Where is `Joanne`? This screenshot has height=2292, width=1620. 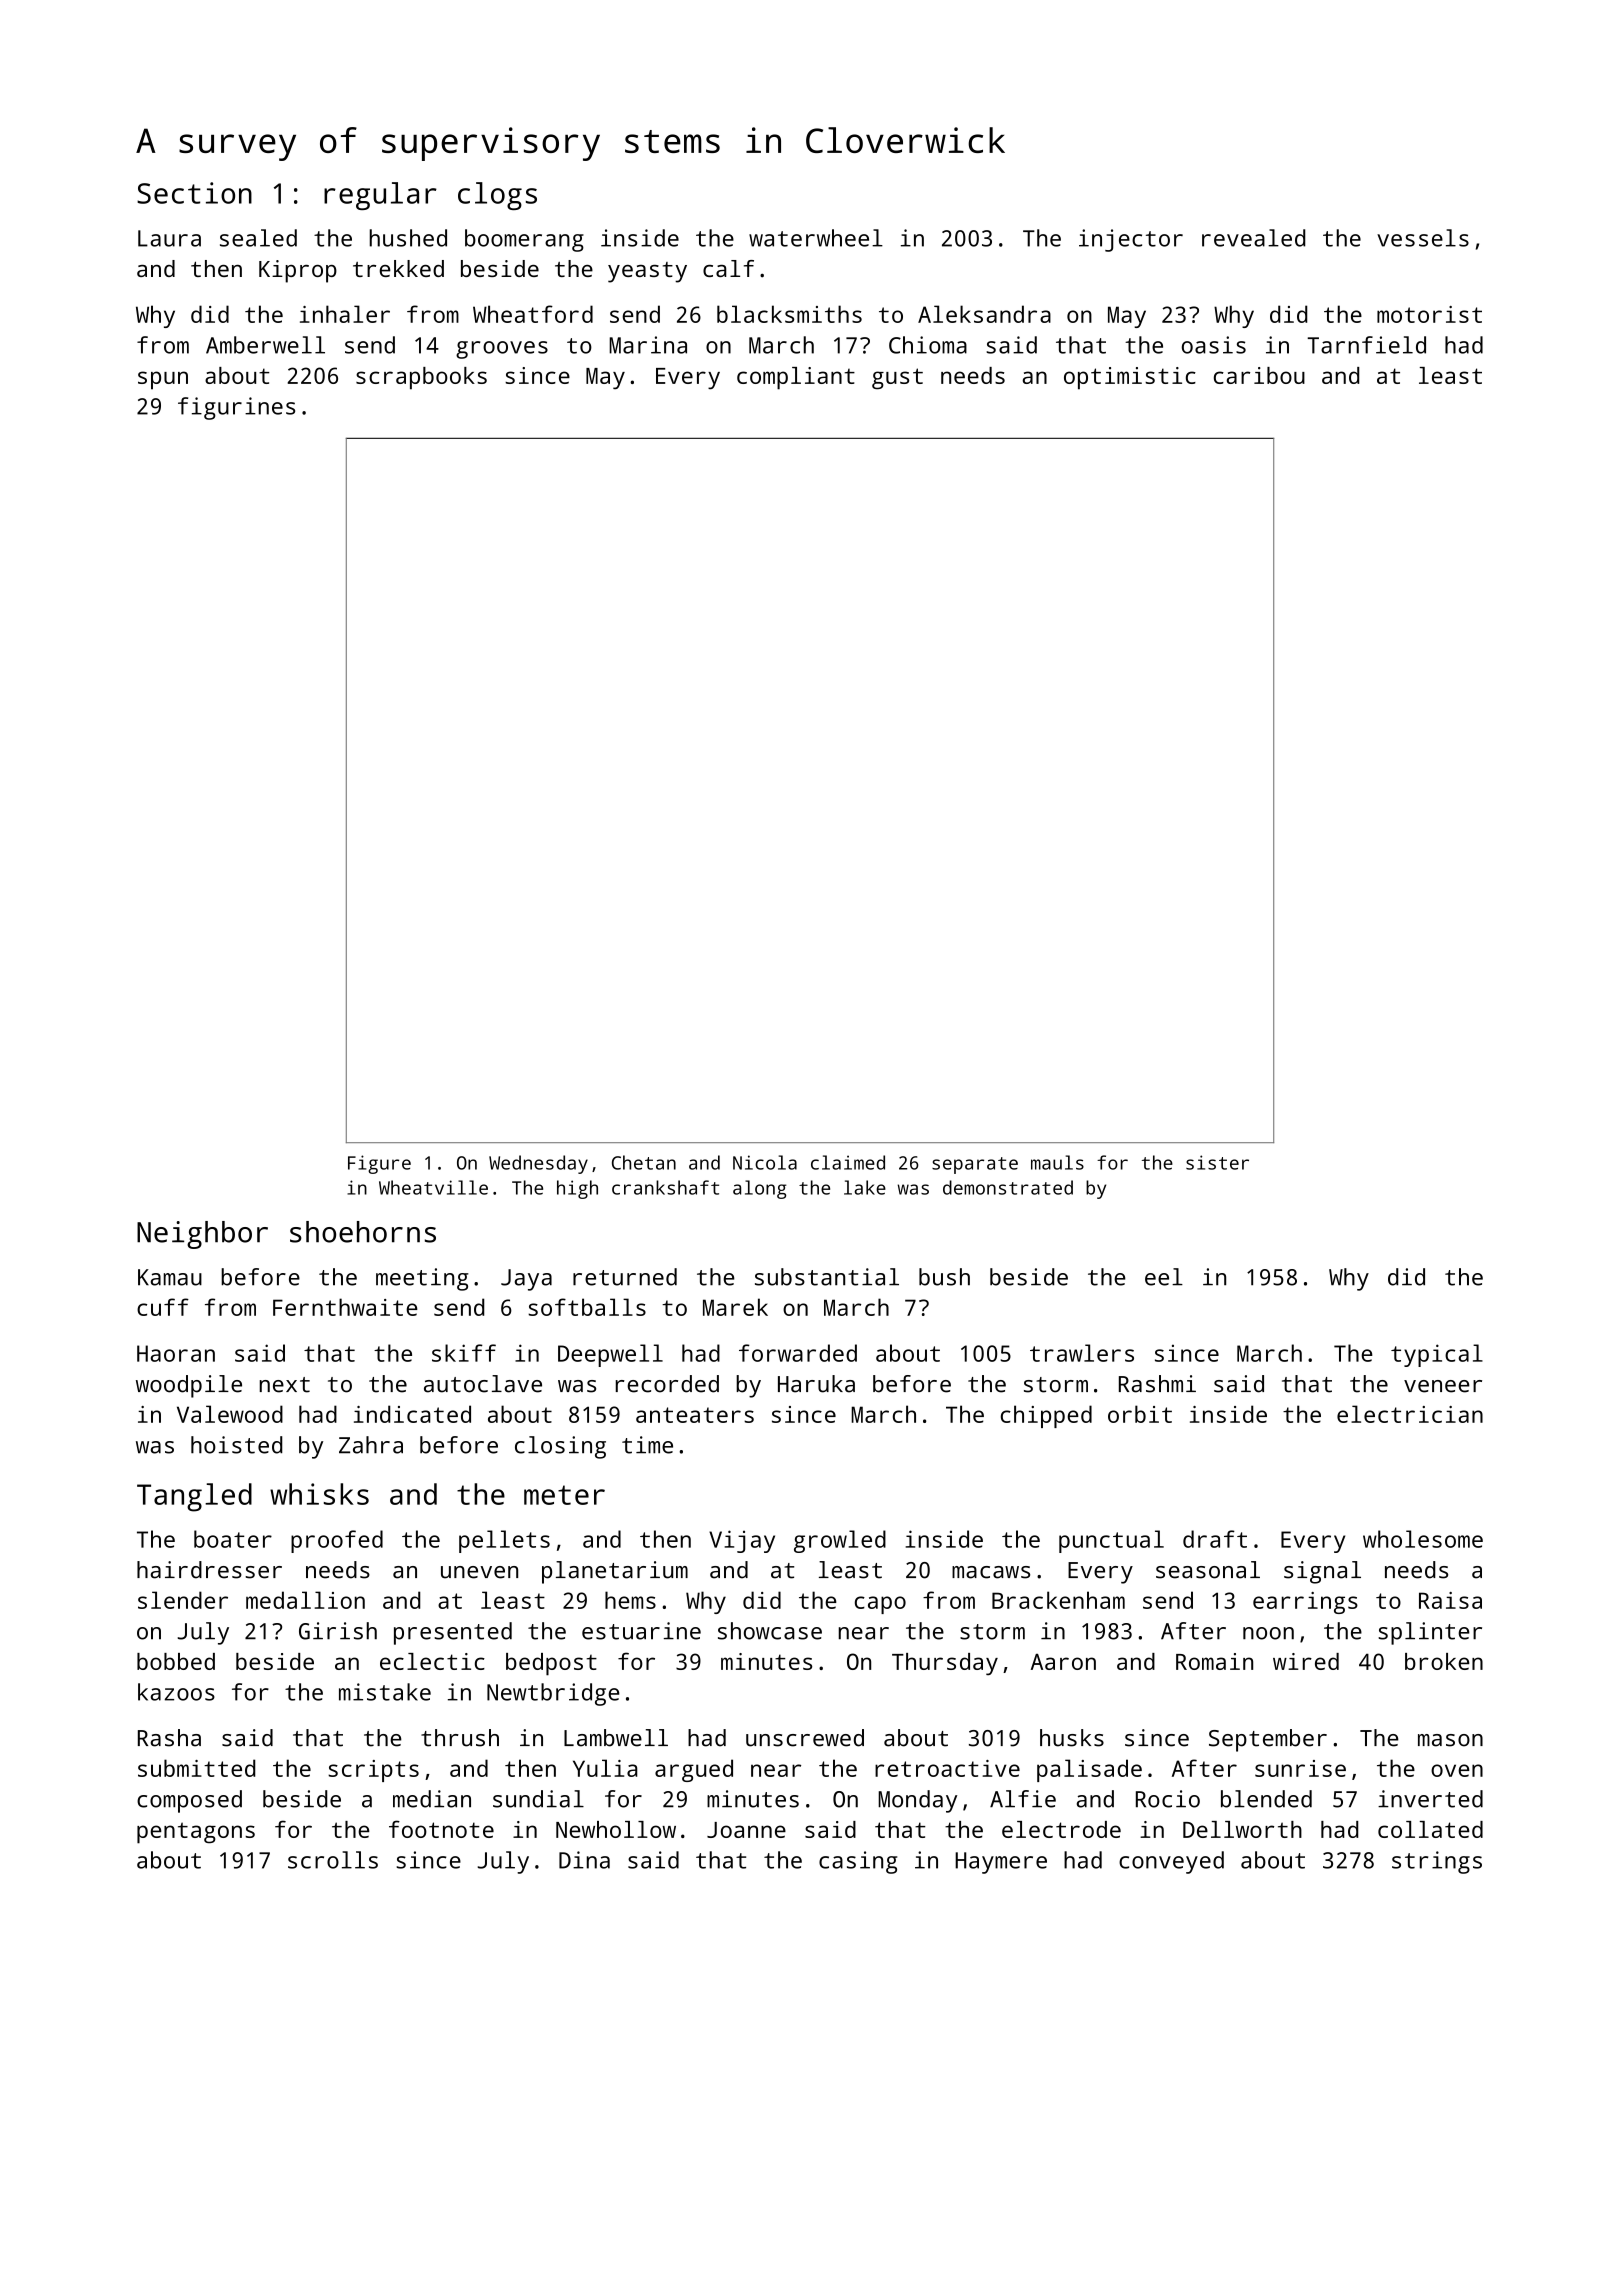 Joanne is located at coordinates (746, 1830).
